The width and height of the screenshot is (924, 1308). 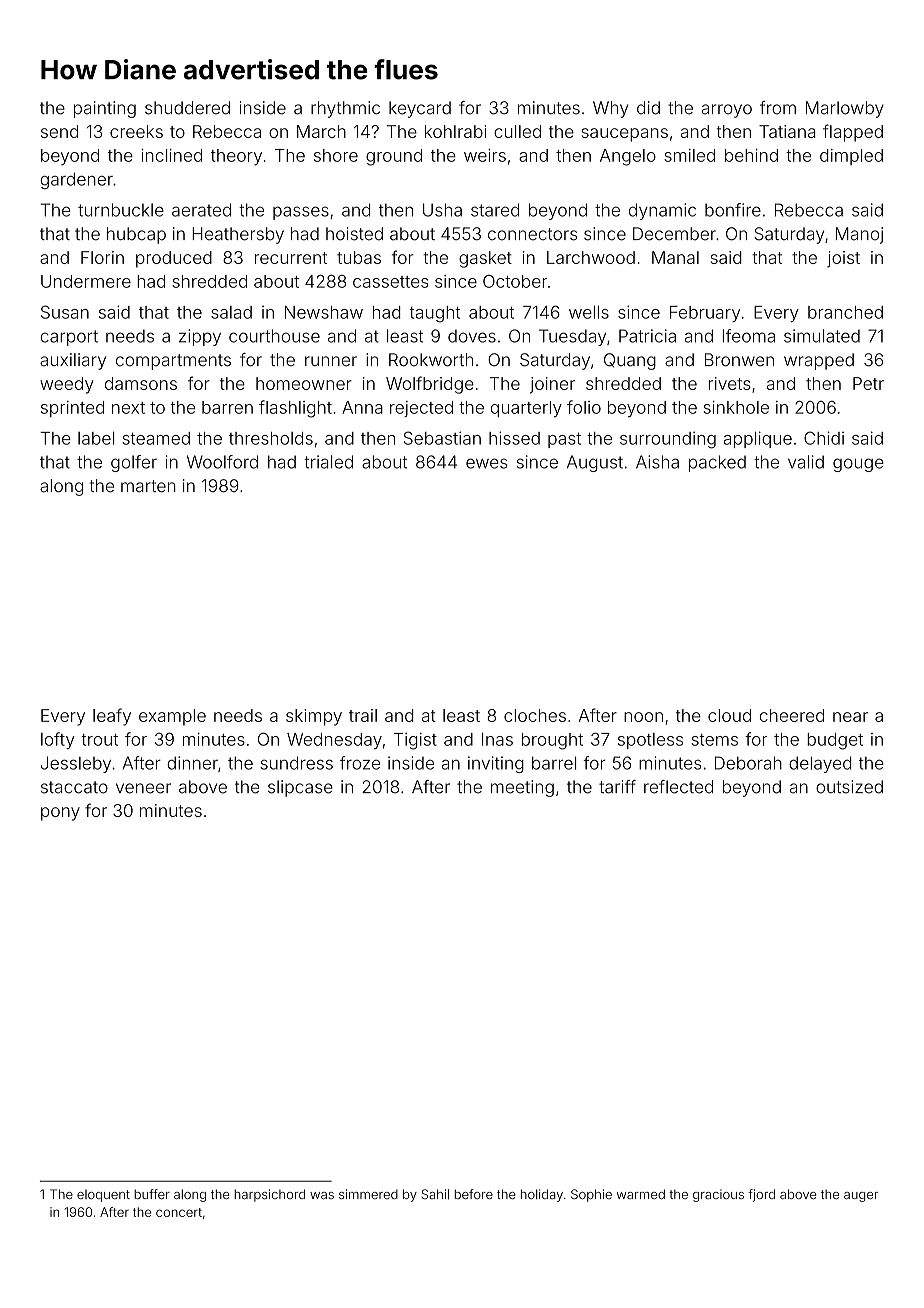 What do you see at coordinates (822, 336) in the screenshot?
I see `simulated` at bounding box center [822, 336].
